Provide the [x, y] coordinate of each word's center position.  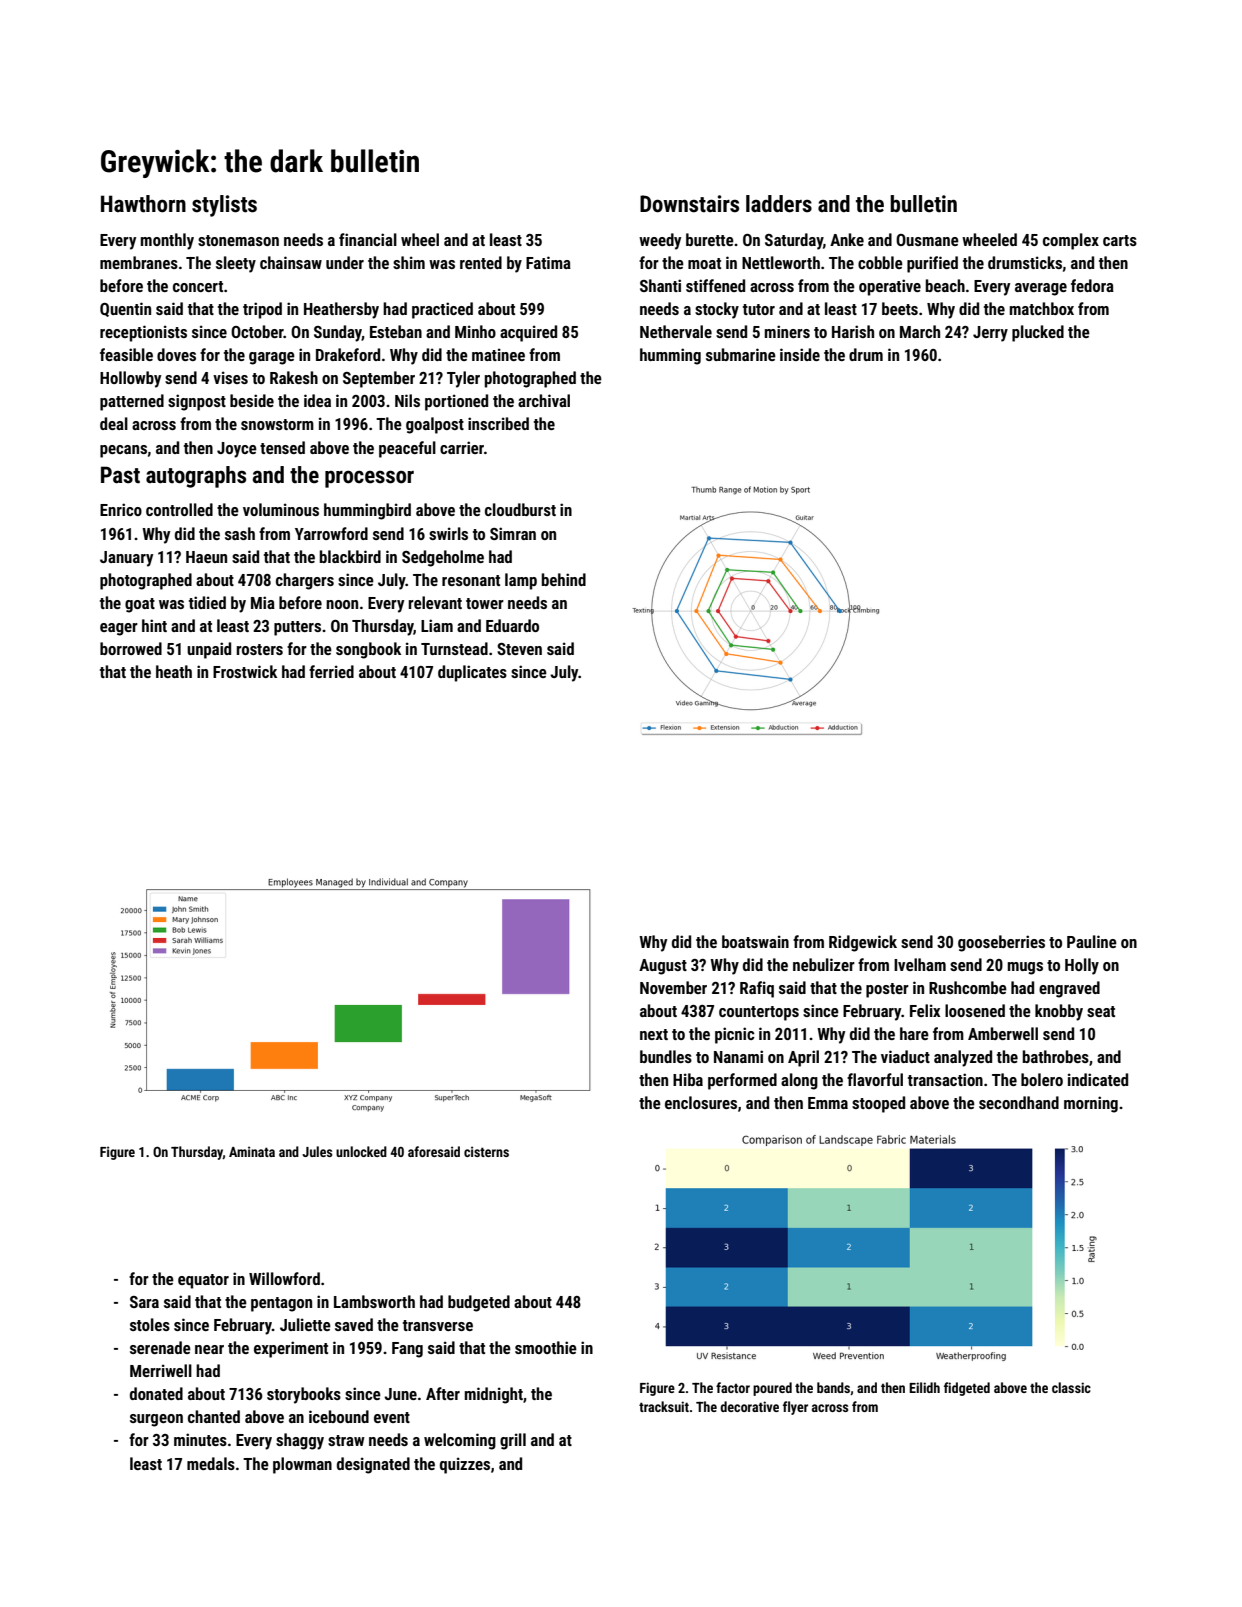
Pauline [1092, 941]
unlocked [361, 1151]
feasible [126, 354]
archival [544, 400]
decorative [749, 1406]
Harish [853, 331]
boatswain [755, 941]
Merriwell [161, 1370]
